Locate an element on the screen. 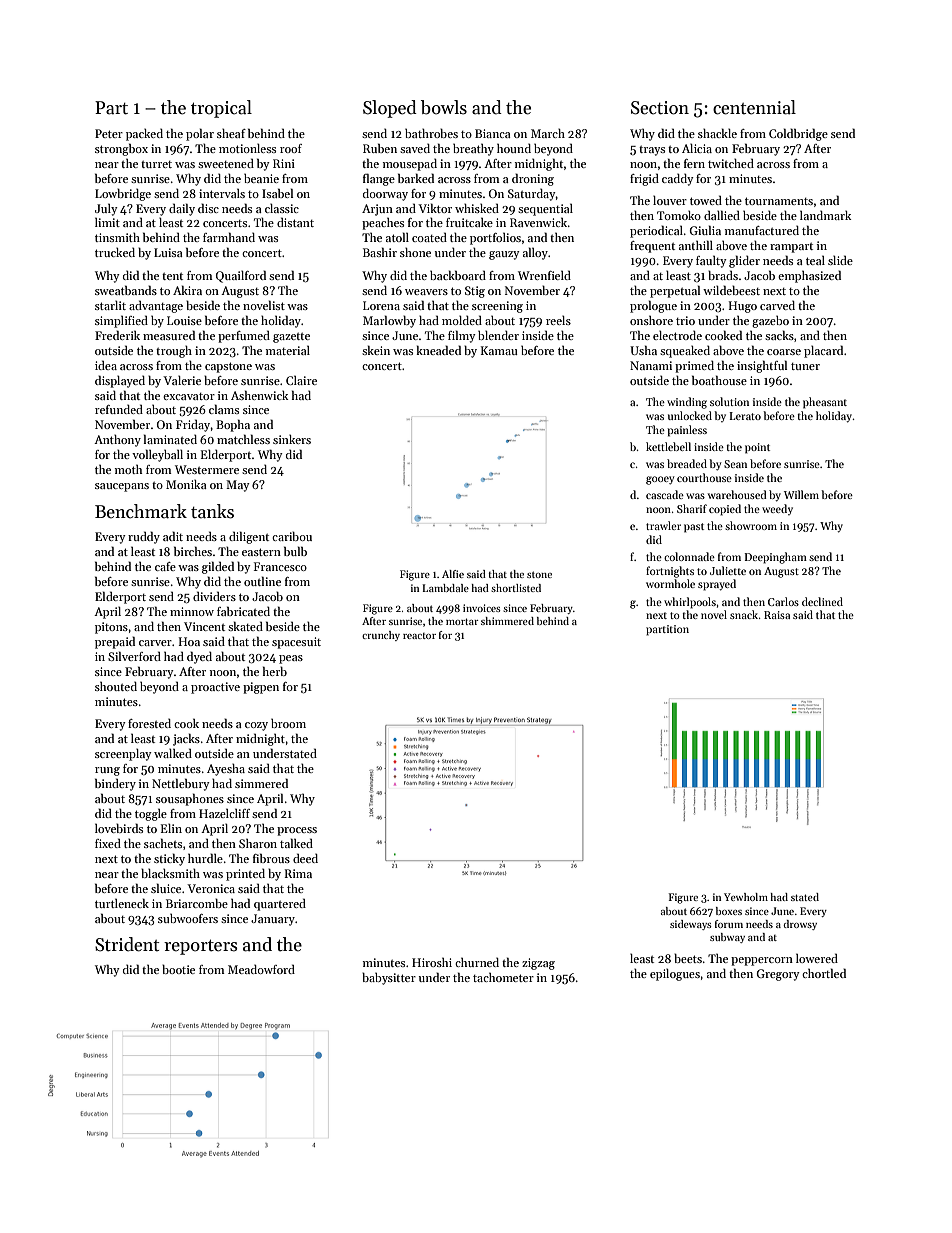 The image size is (952, 1233). snack is located at coordinates (744, 614).
